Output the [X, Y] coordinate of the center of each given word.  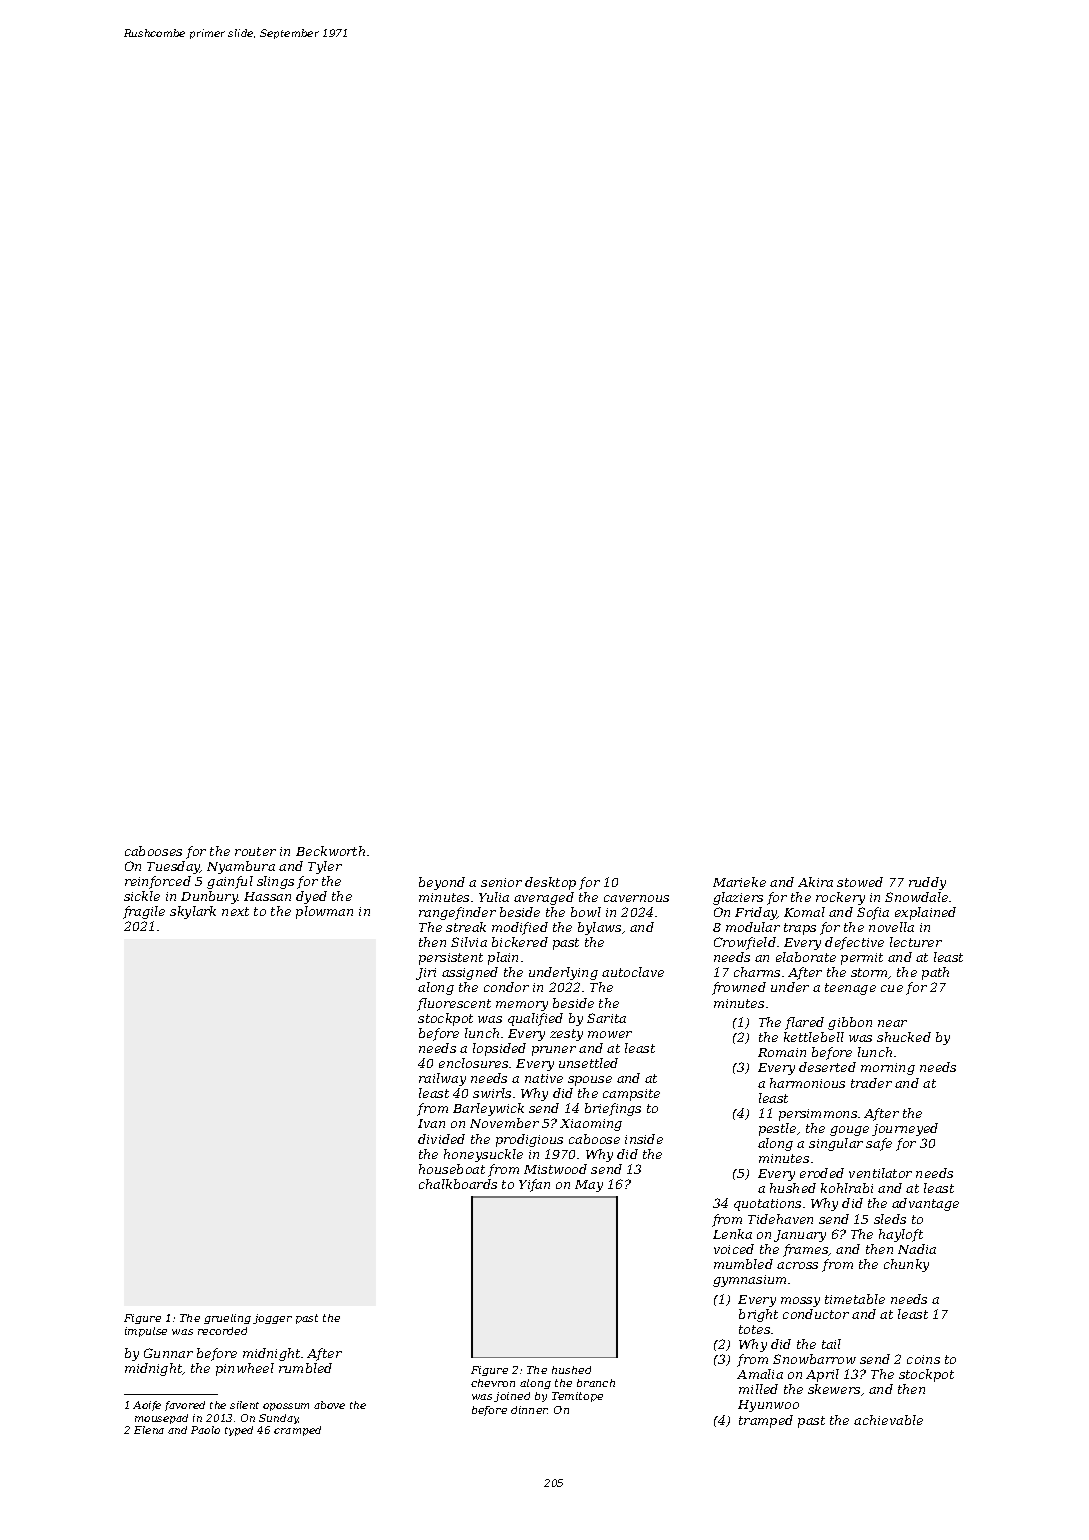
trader [871, 1083]
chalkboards [458, 1184]
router [255, 851]
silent [244, 1405]
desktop [550, 883]
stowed [860, 882]
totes [754, 1329]
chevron [493, 1383]
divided [441, 1139]
